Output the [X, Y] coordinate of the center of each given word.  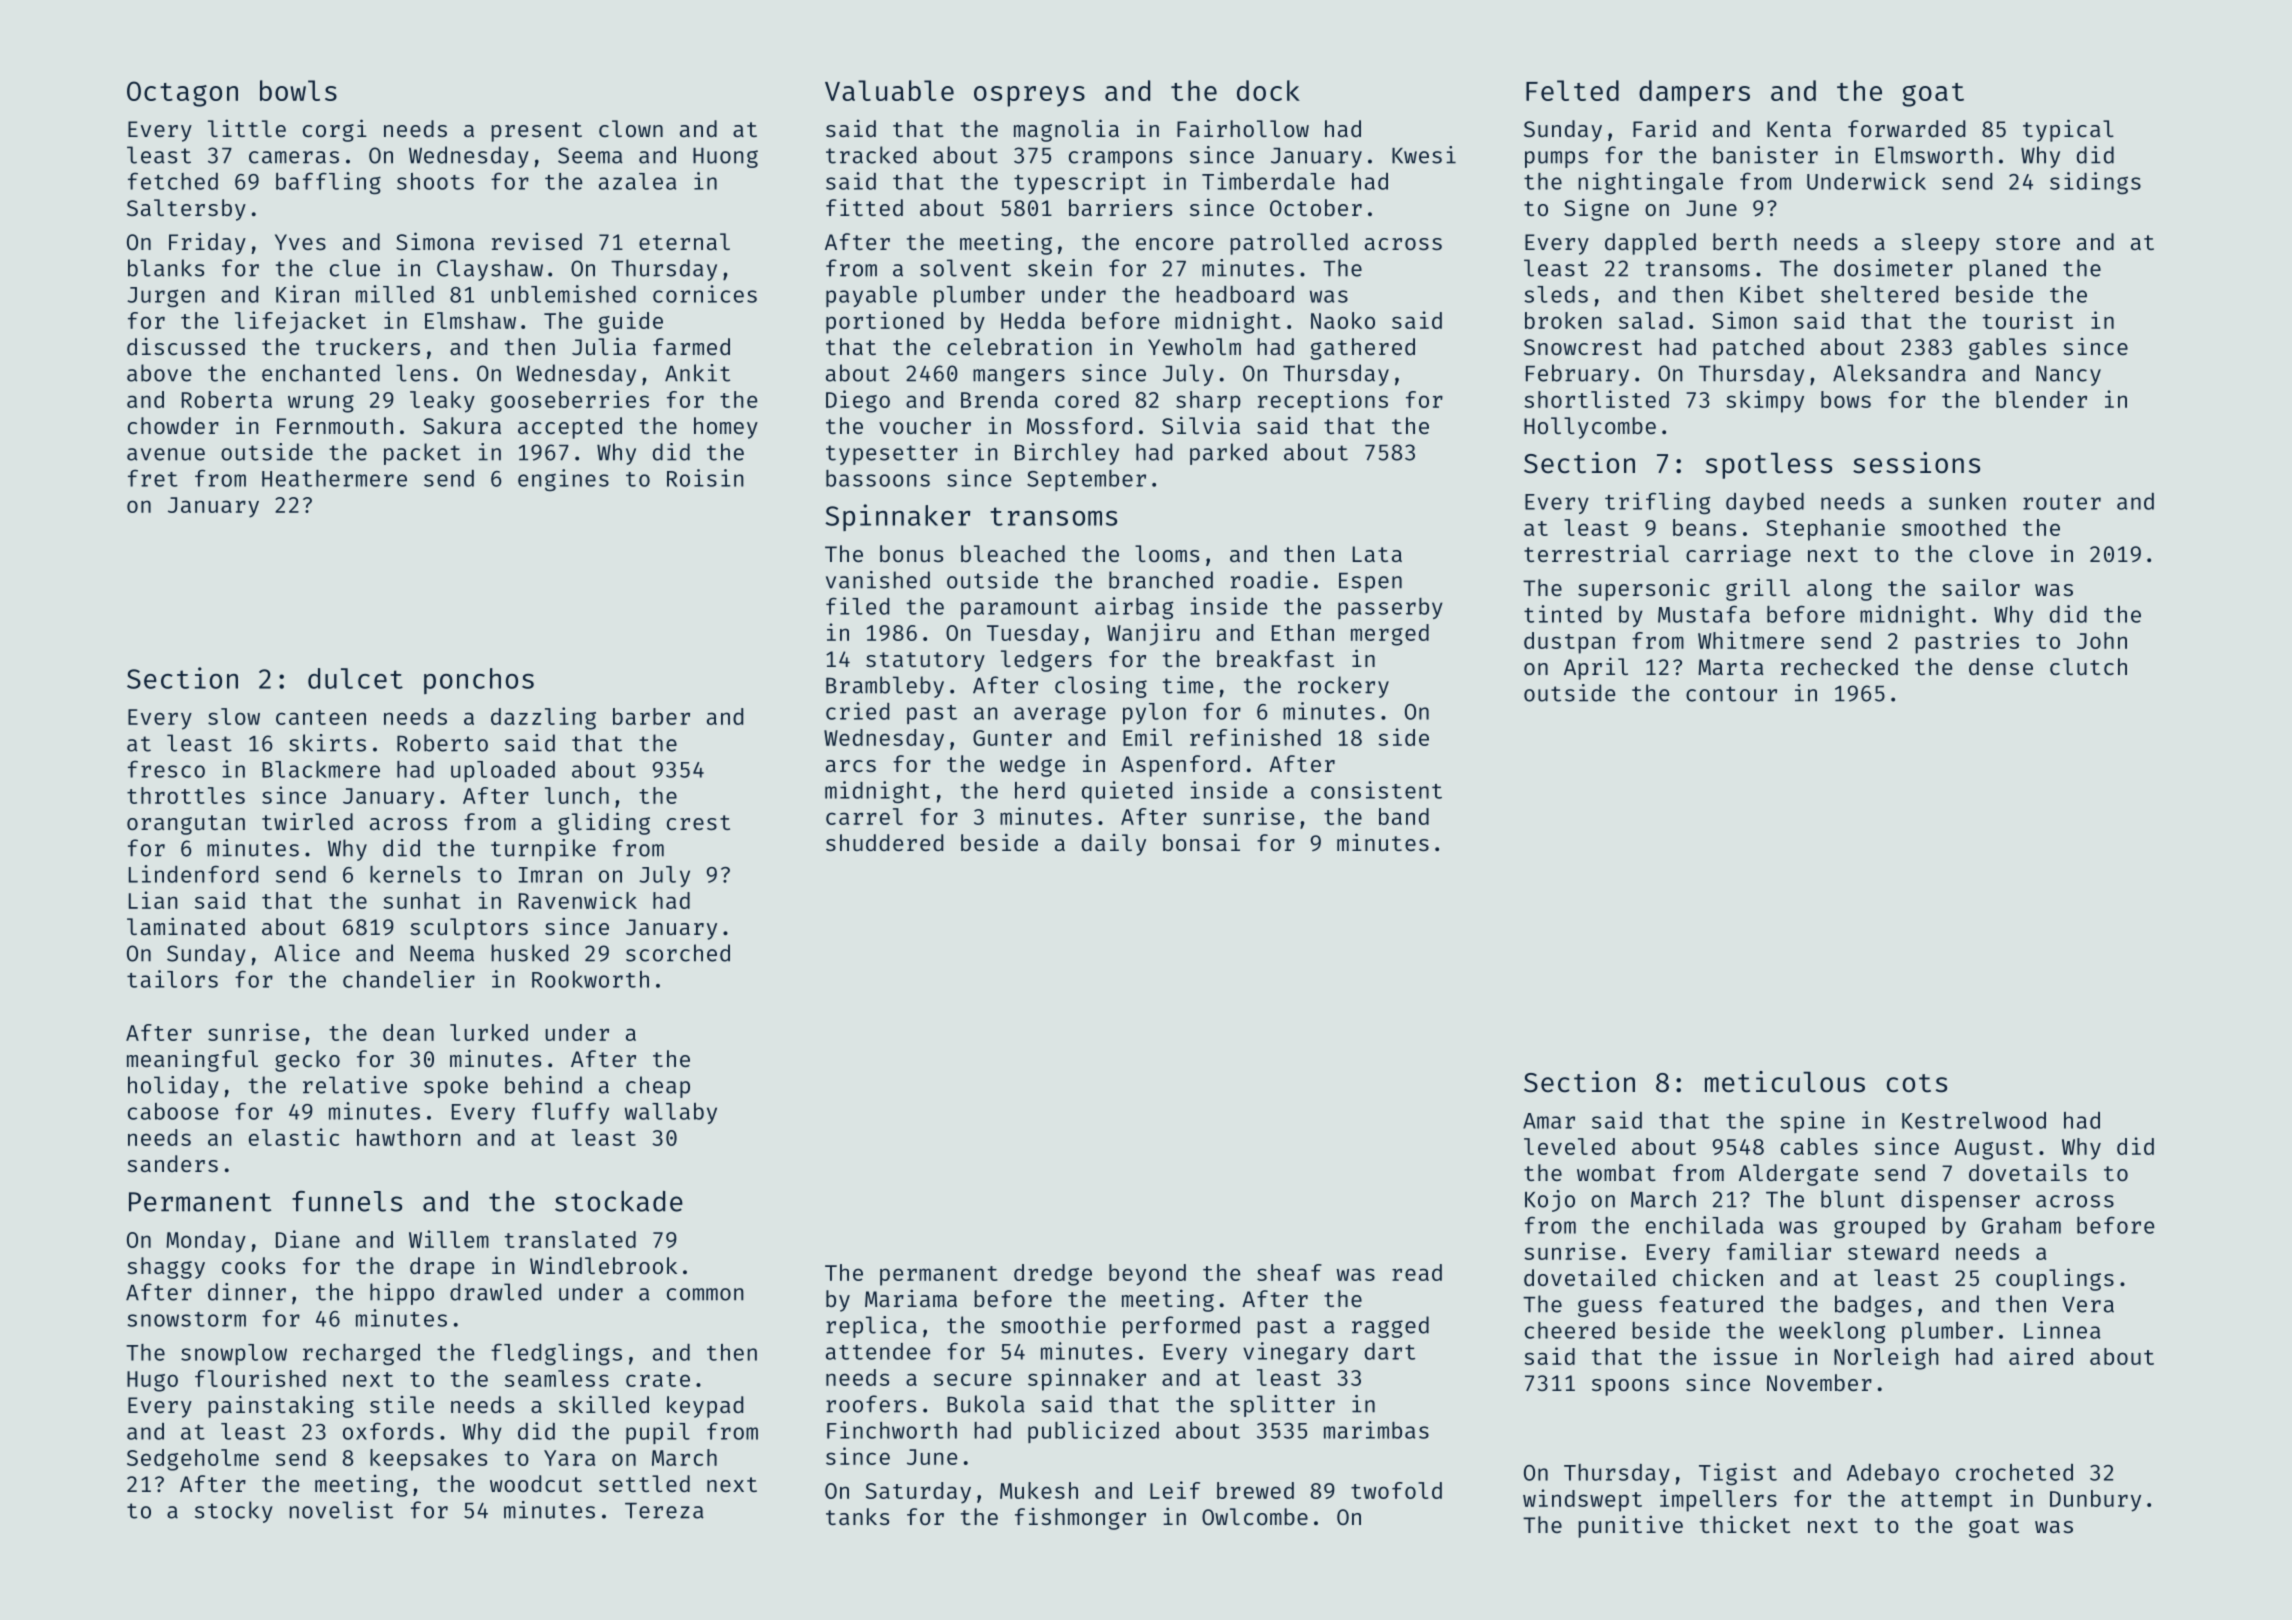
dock [1268, 90]
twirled [307, 821]
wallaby [671, 1113]
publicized [1093, 1432]
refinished [1255, 737]
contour [1731, 694]
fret [153, 478]
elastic [294, 1137]
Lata [1377, 554]
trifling [1657, 503]
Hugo [152, 1381]
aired [2041, 1356]
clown [631, 128]
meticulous [1785, 1082]
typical [2068, 130]
